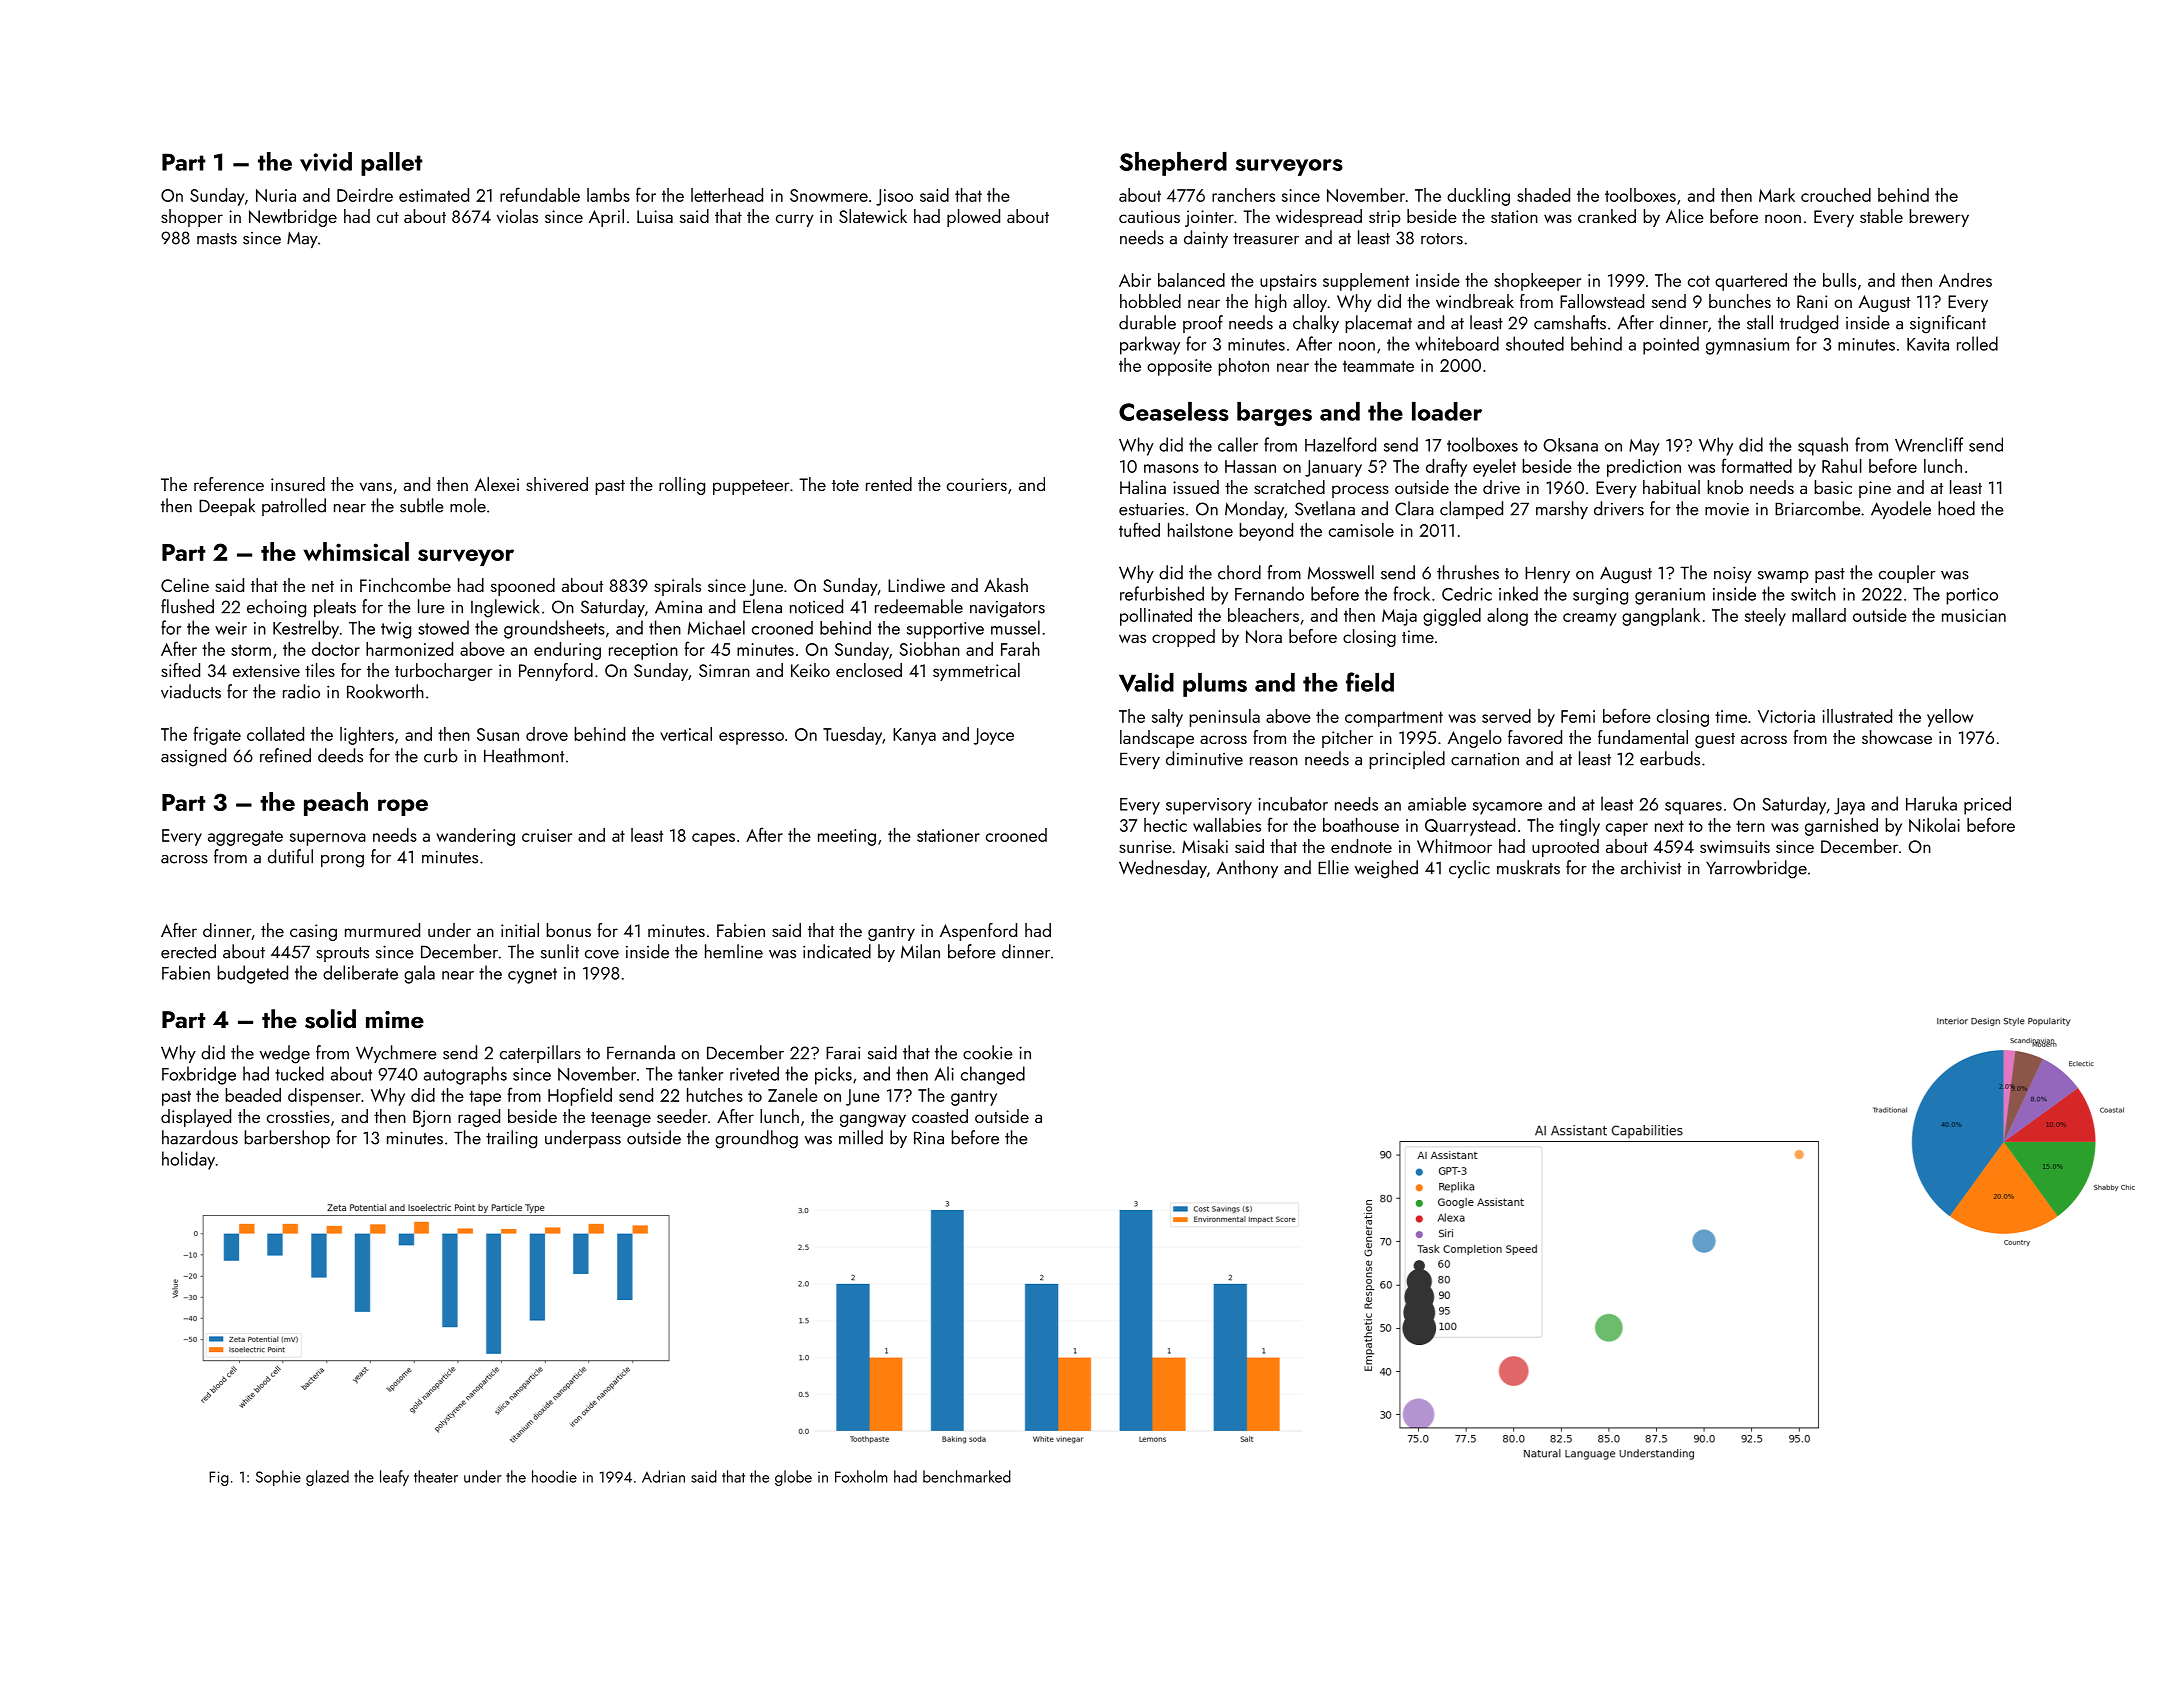  What do you see at coordinates (1756, 869) in the page?
I see `Yarrowbridge` at bounding box center [1756, 869].
